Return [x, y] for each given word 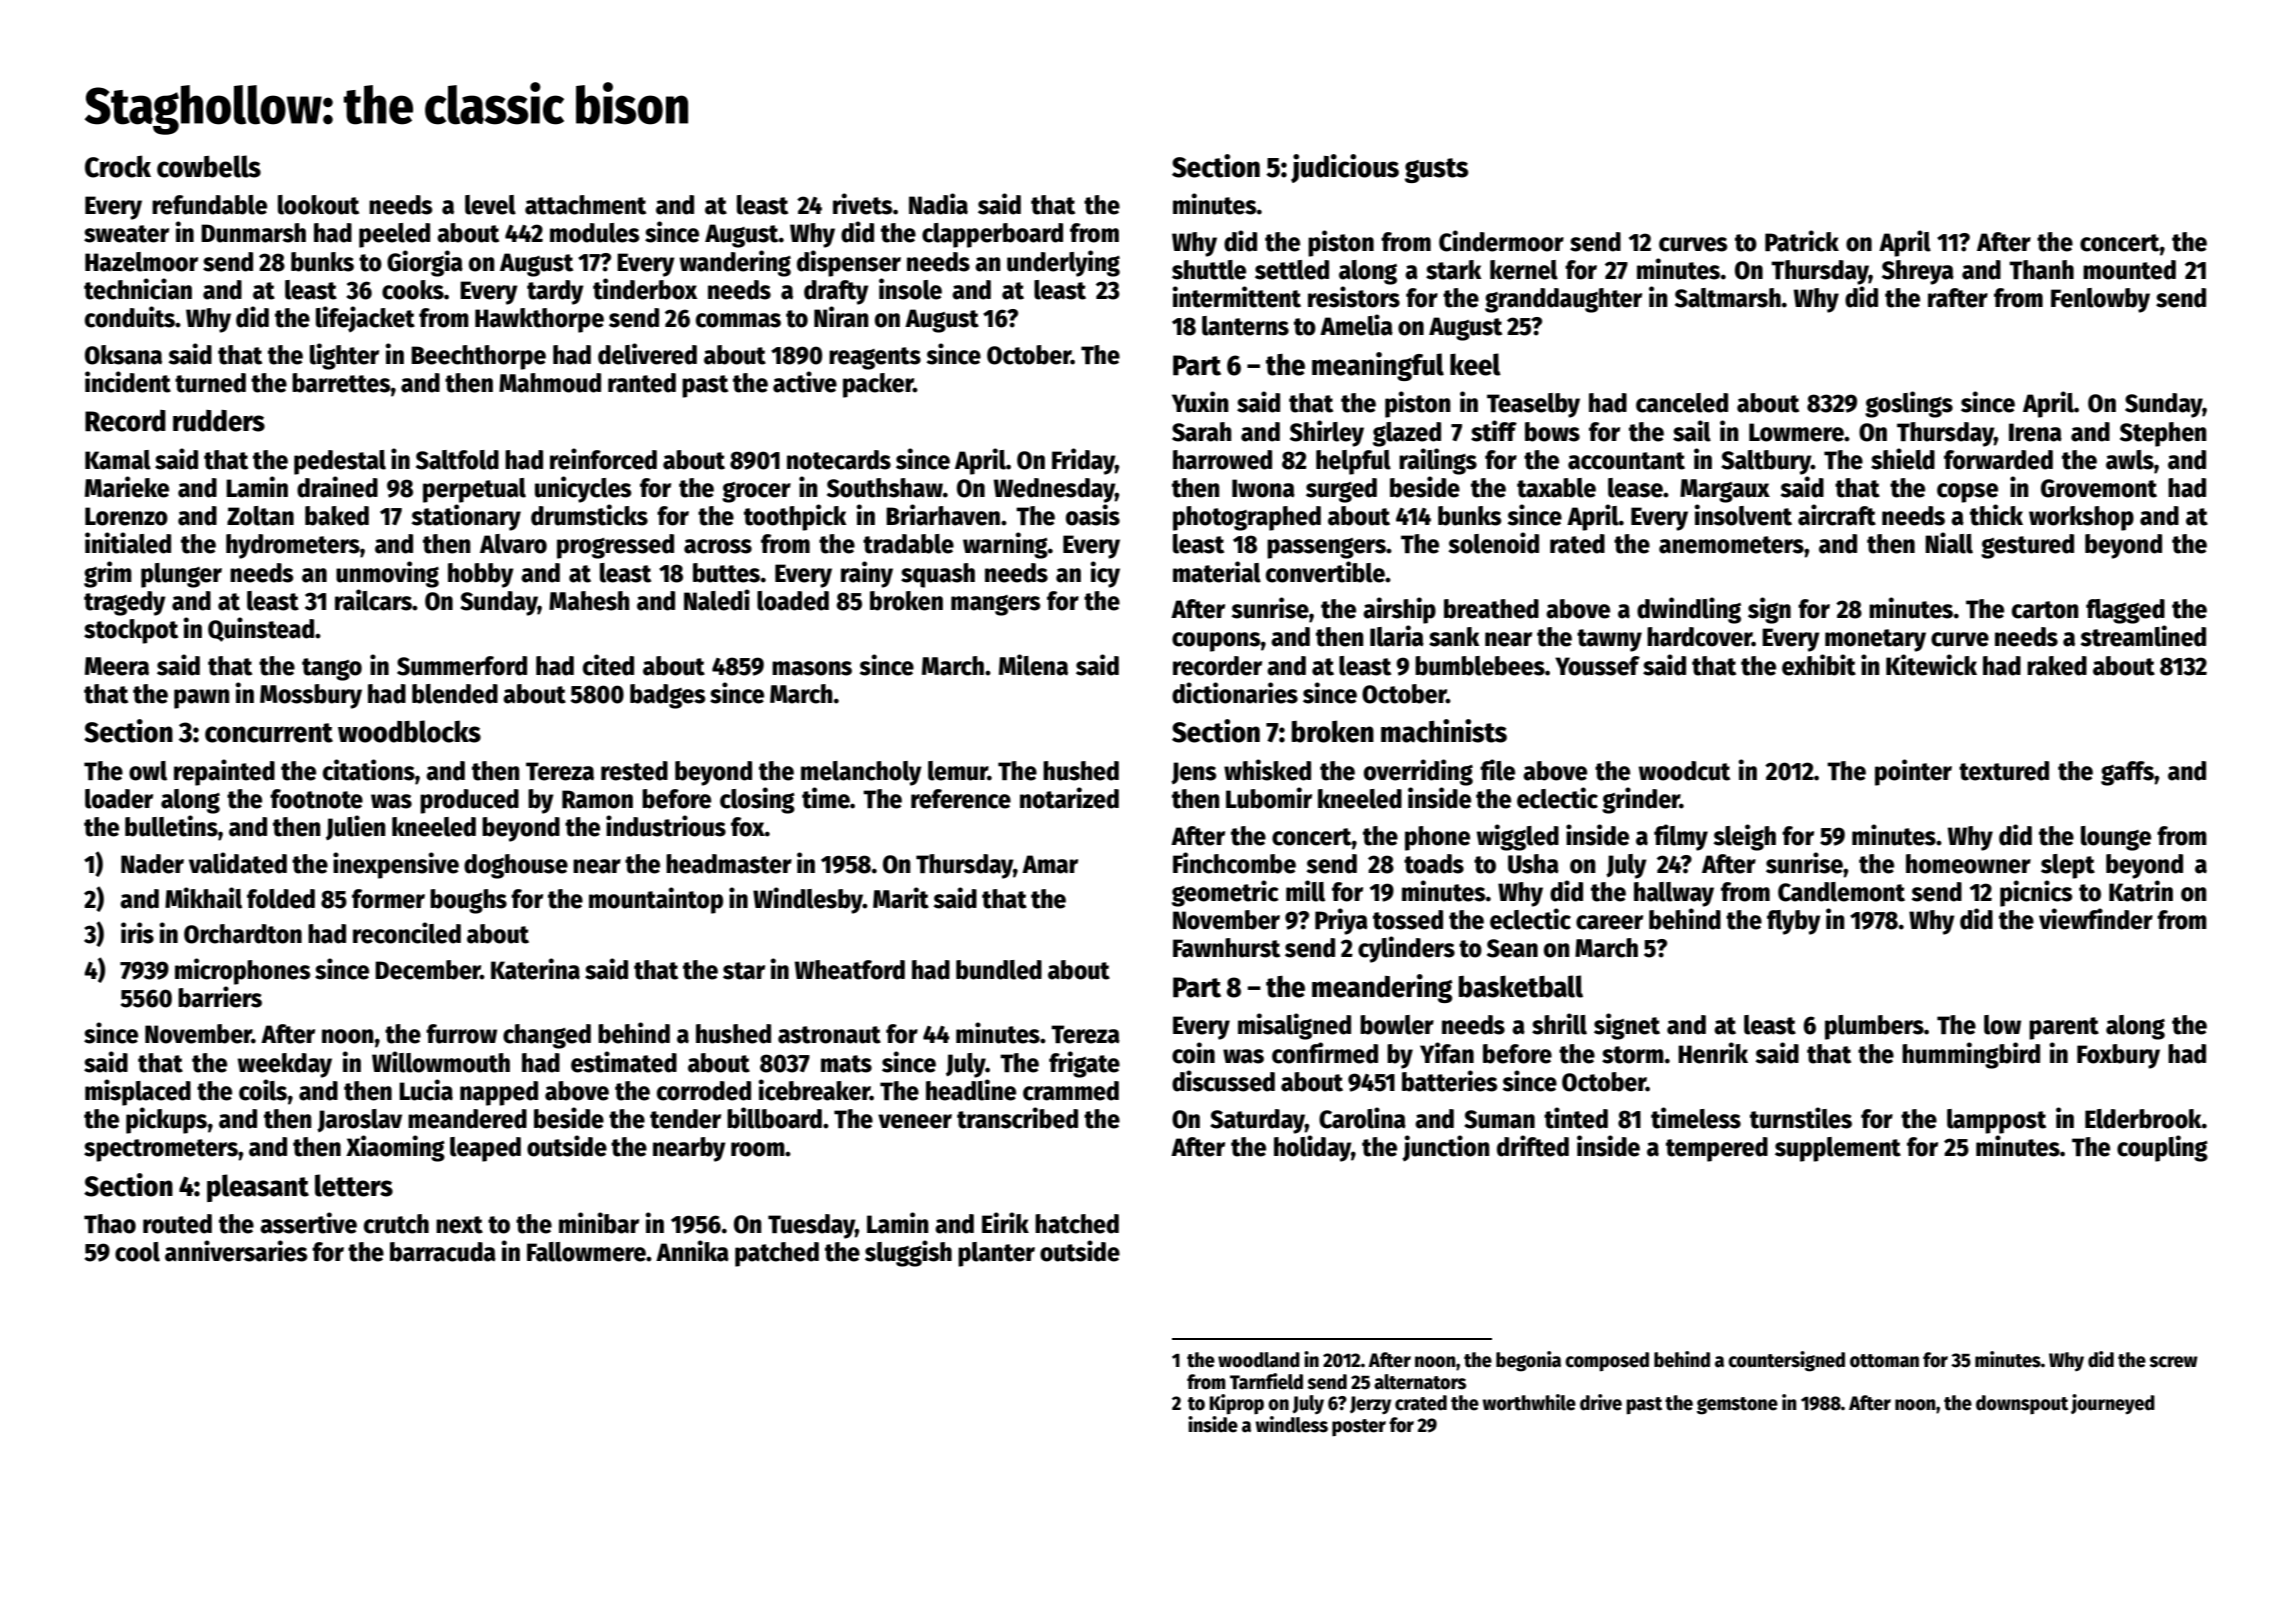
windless [1292, 1424]
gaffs [2127, 773]
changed [547, 1036]
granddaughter [1563, 300]
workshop [2081, 518]
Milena [1033, 665]
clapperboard [992, 235]
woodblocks [409, 731]
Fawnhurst [1226, 948]
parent [2064, 1028]
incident [128, 382]
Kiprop [1237, 1404]
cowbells [209, 166]
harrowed [1222, 460]
